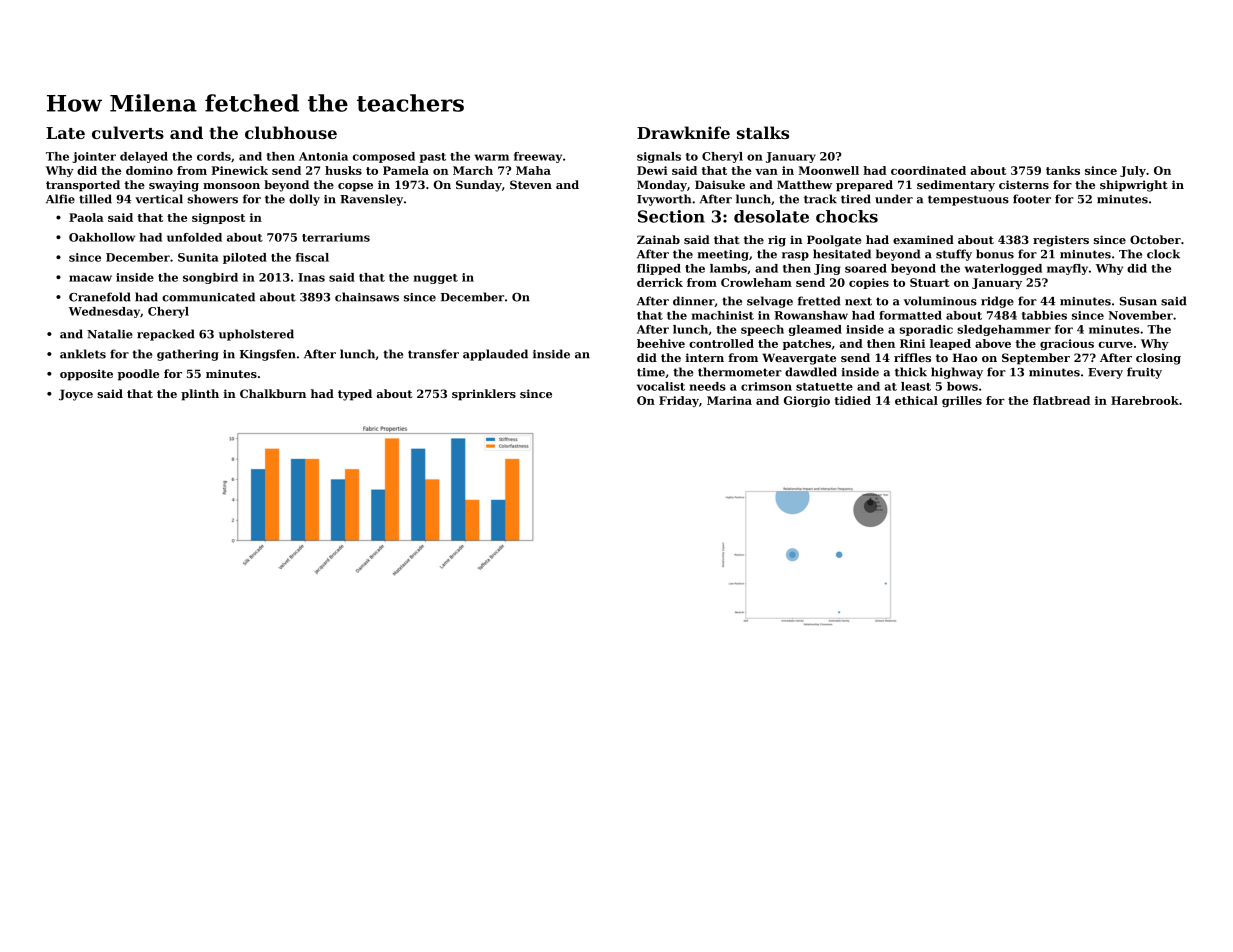 The image size is (1233, 952). What do you see at coordinates (1032, 199) in the image?
I see `footer` at bounding box center [1032, 199].
